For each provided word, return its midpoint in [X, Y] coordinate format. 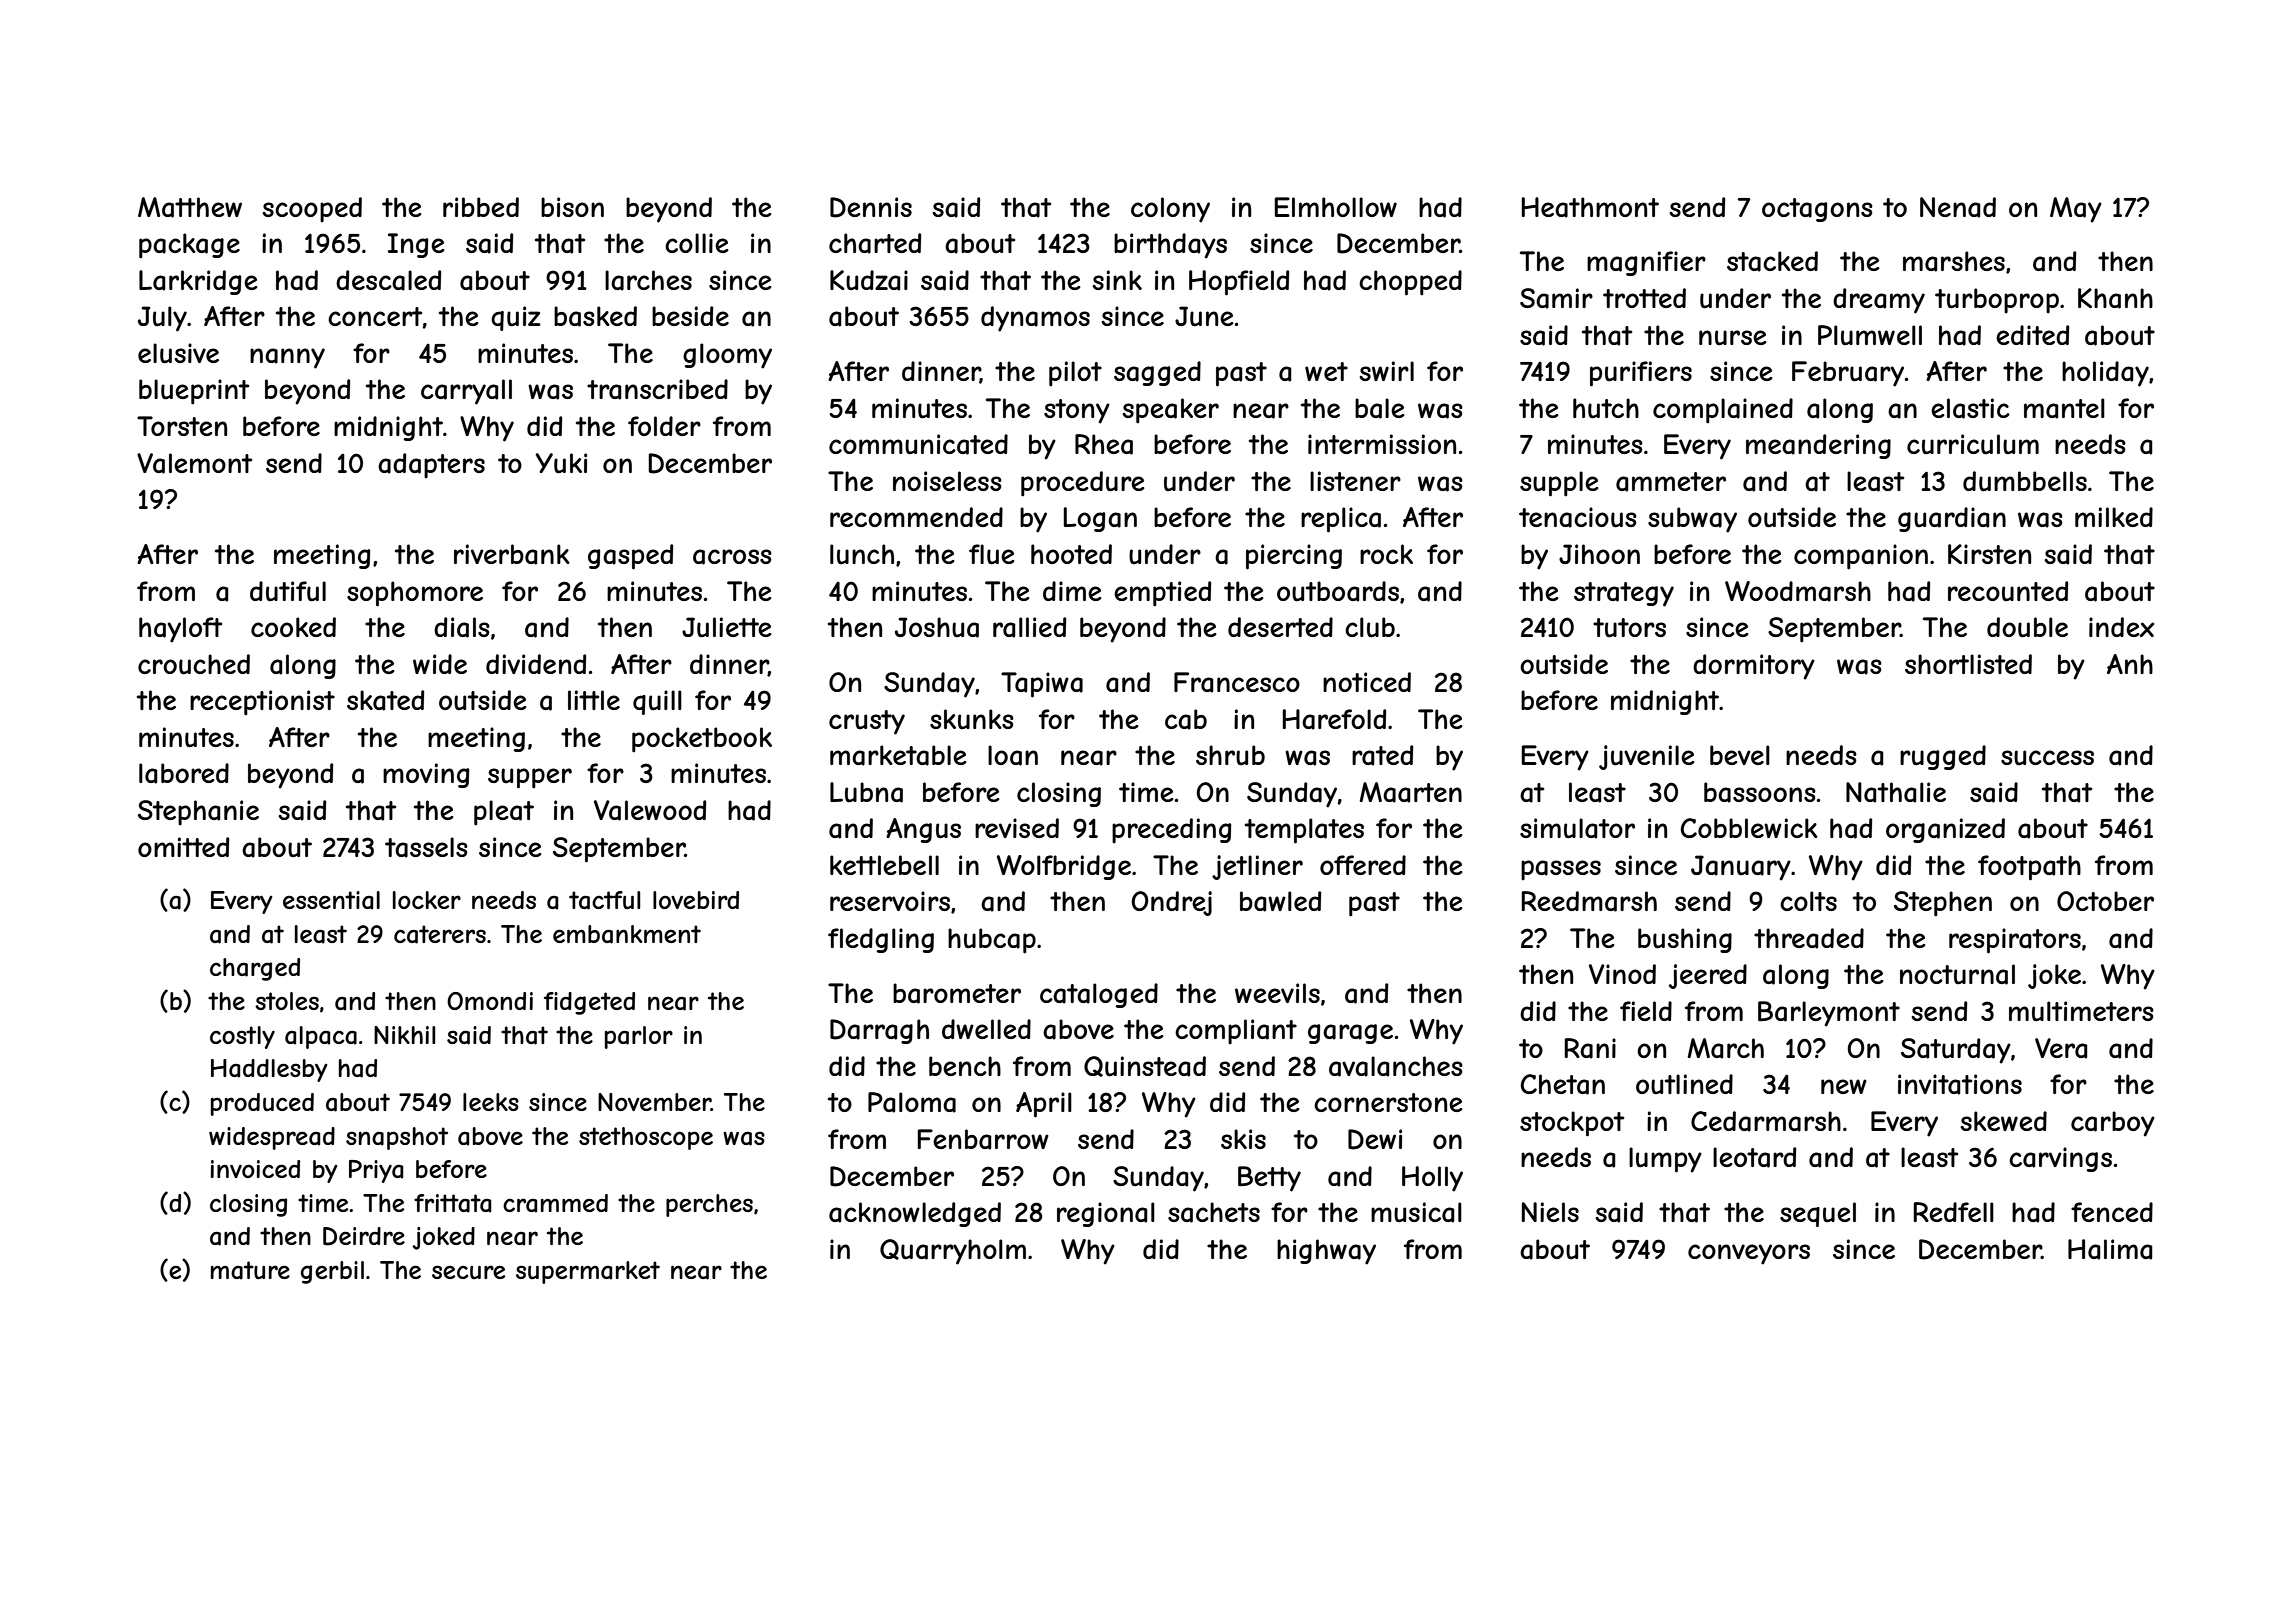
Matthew [190, 207]
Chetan [1562, 1084]
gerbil [332, 1272]
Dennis [871, 207]
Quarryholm [953, 1252]
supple [1559, 484]
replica [1341, 520]
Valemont [194, 463]
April [1044, 1105]
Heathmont [1590, 207]
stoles [287, 1001]
